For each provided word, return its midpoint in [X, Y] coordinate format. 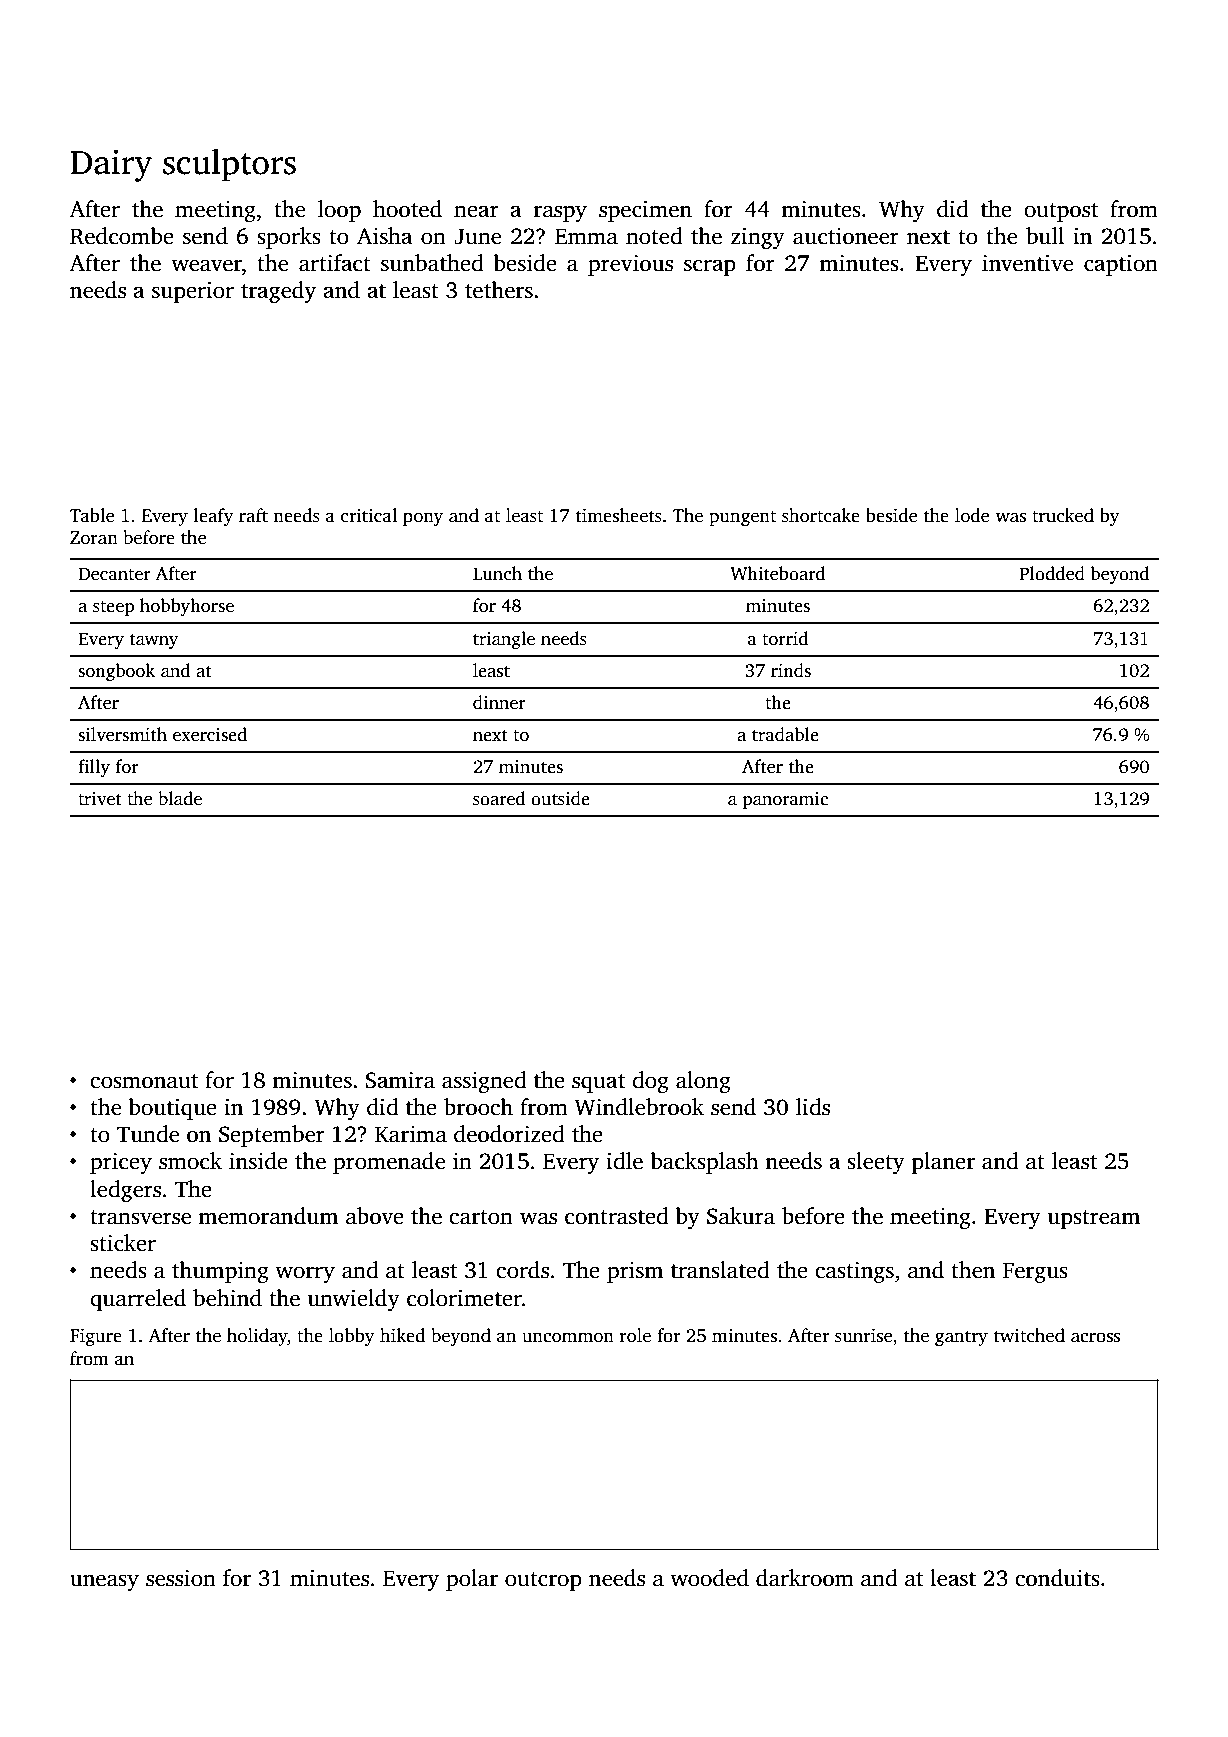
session [181, 1578]
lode [972, 515]
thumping [220, 1272]
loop [339, 211]
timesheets [619, 515]
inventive [1027, 263]
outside [560, 798]
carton [481, 1217]
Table [92, 515]
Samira [400, 1080]
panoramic [785, 800]
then [973, 1270]
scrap [710, 267]
